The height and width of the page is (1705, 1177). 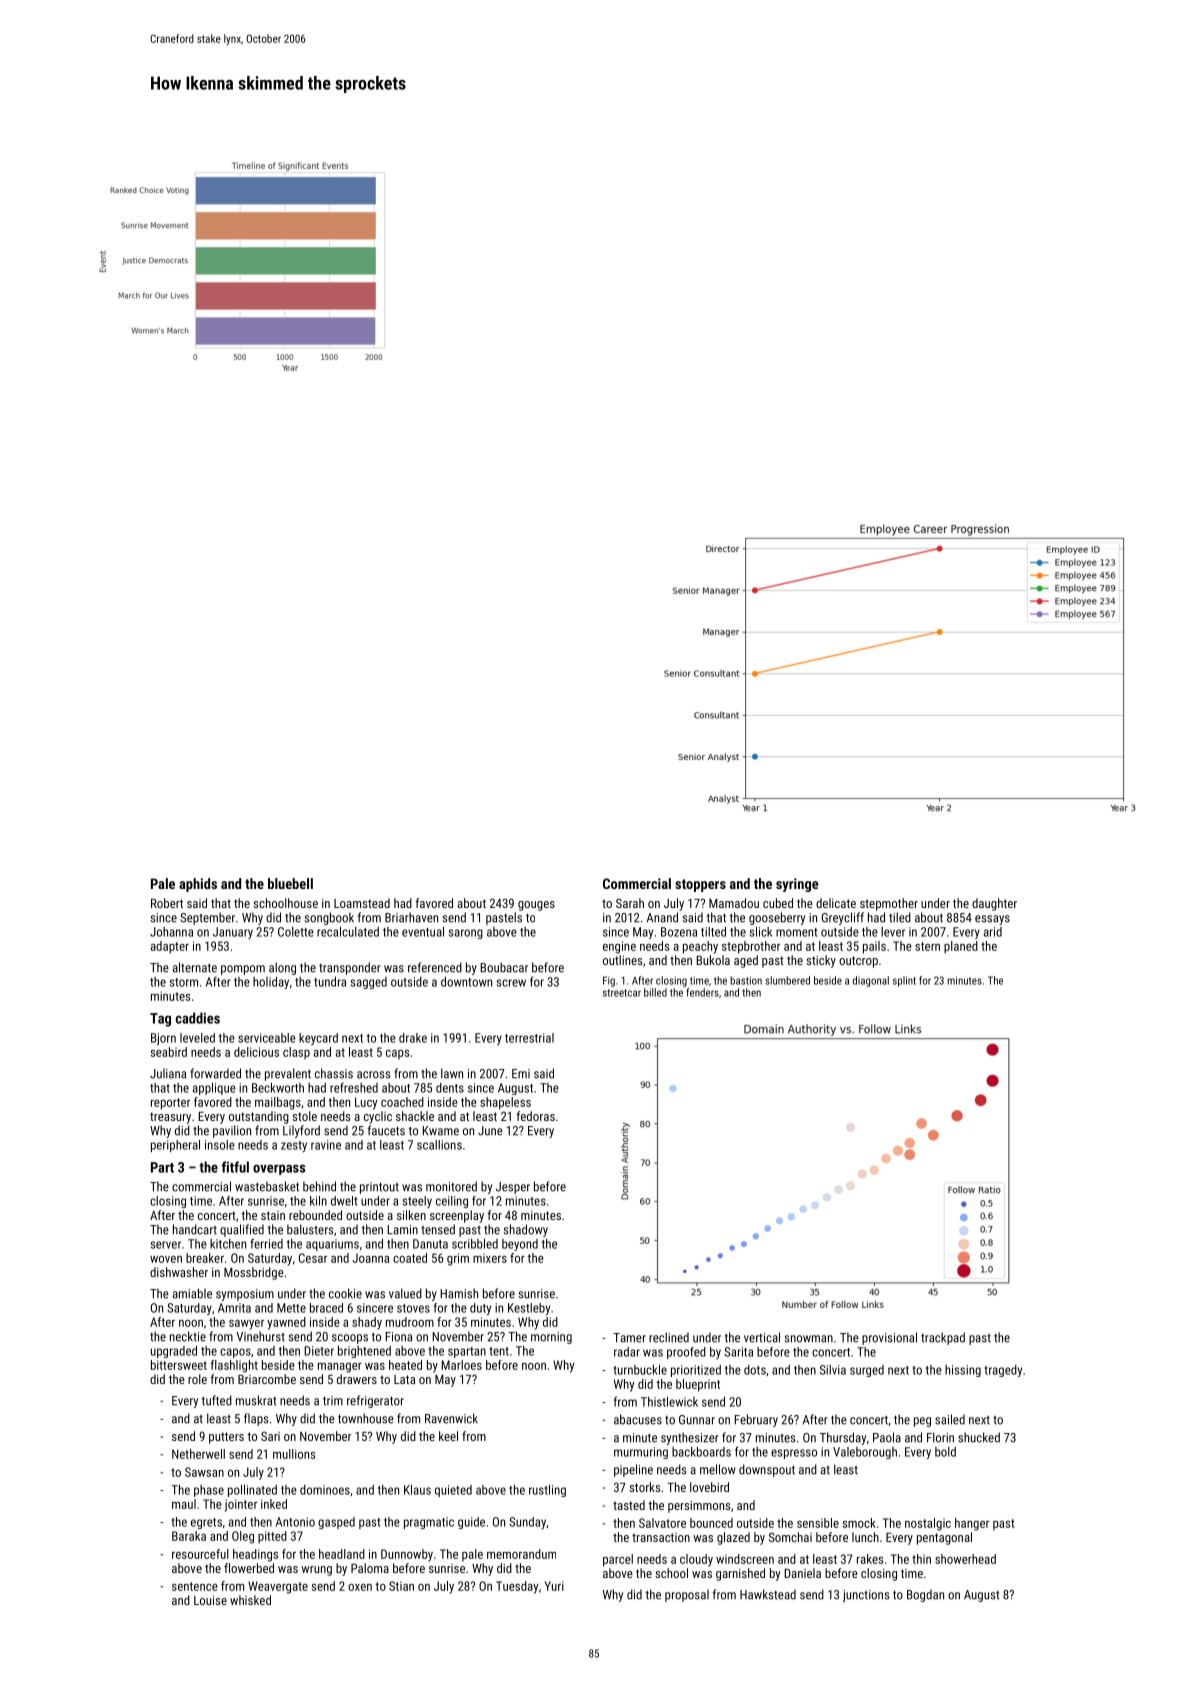 What do you see at coordinates (198, 885) in the page?
I see `aphids` at bounding box center [198, 885].
